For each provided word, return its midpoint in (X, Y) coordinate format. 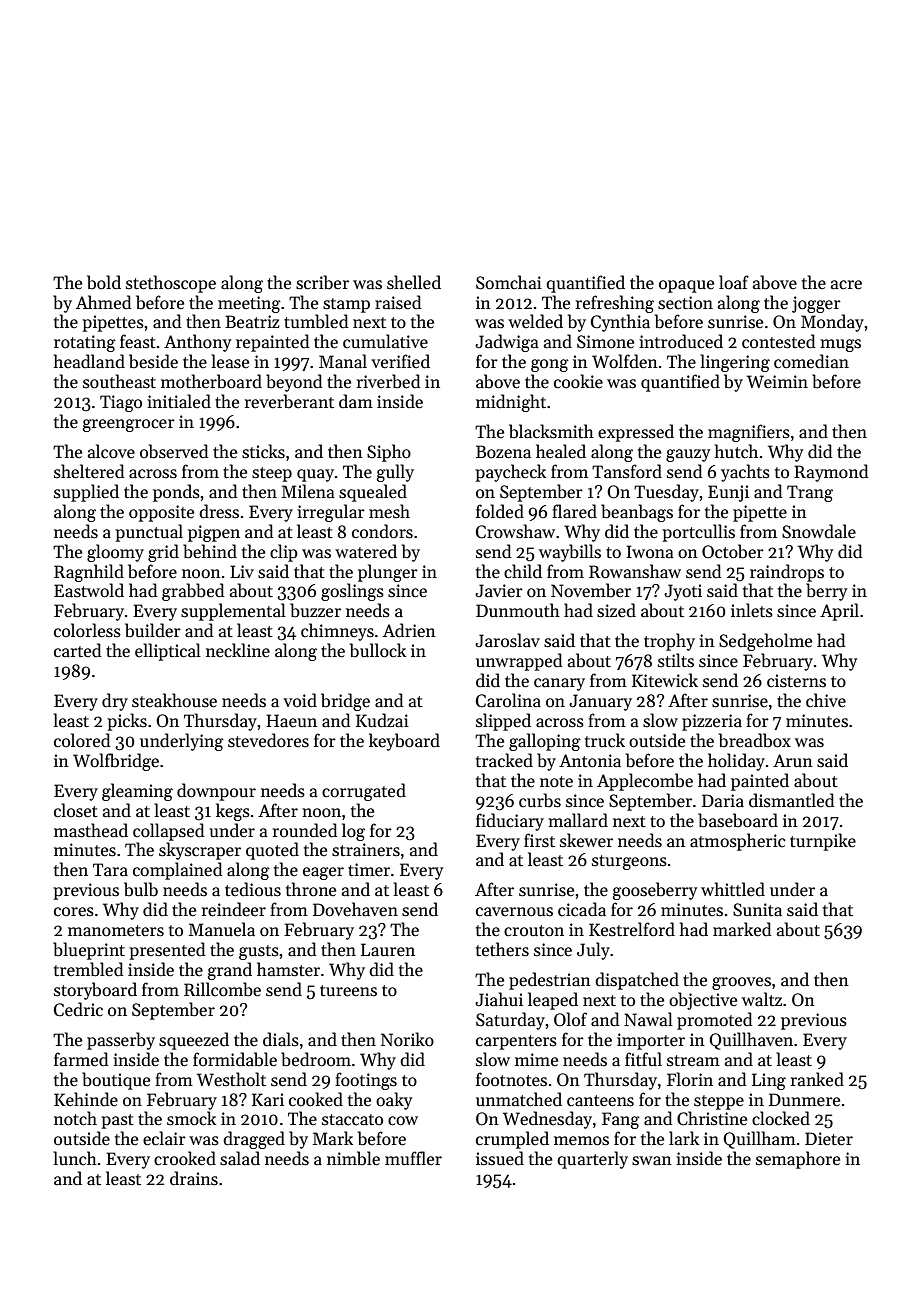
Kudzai (382, 720)
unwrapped (519, 662)
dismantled (792, 800)
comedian (811, 361)
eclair (164, 1138)
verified (400, 361)
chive (826, 700)
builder (153, 630)
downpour (216, 792)
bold (104, 282)
